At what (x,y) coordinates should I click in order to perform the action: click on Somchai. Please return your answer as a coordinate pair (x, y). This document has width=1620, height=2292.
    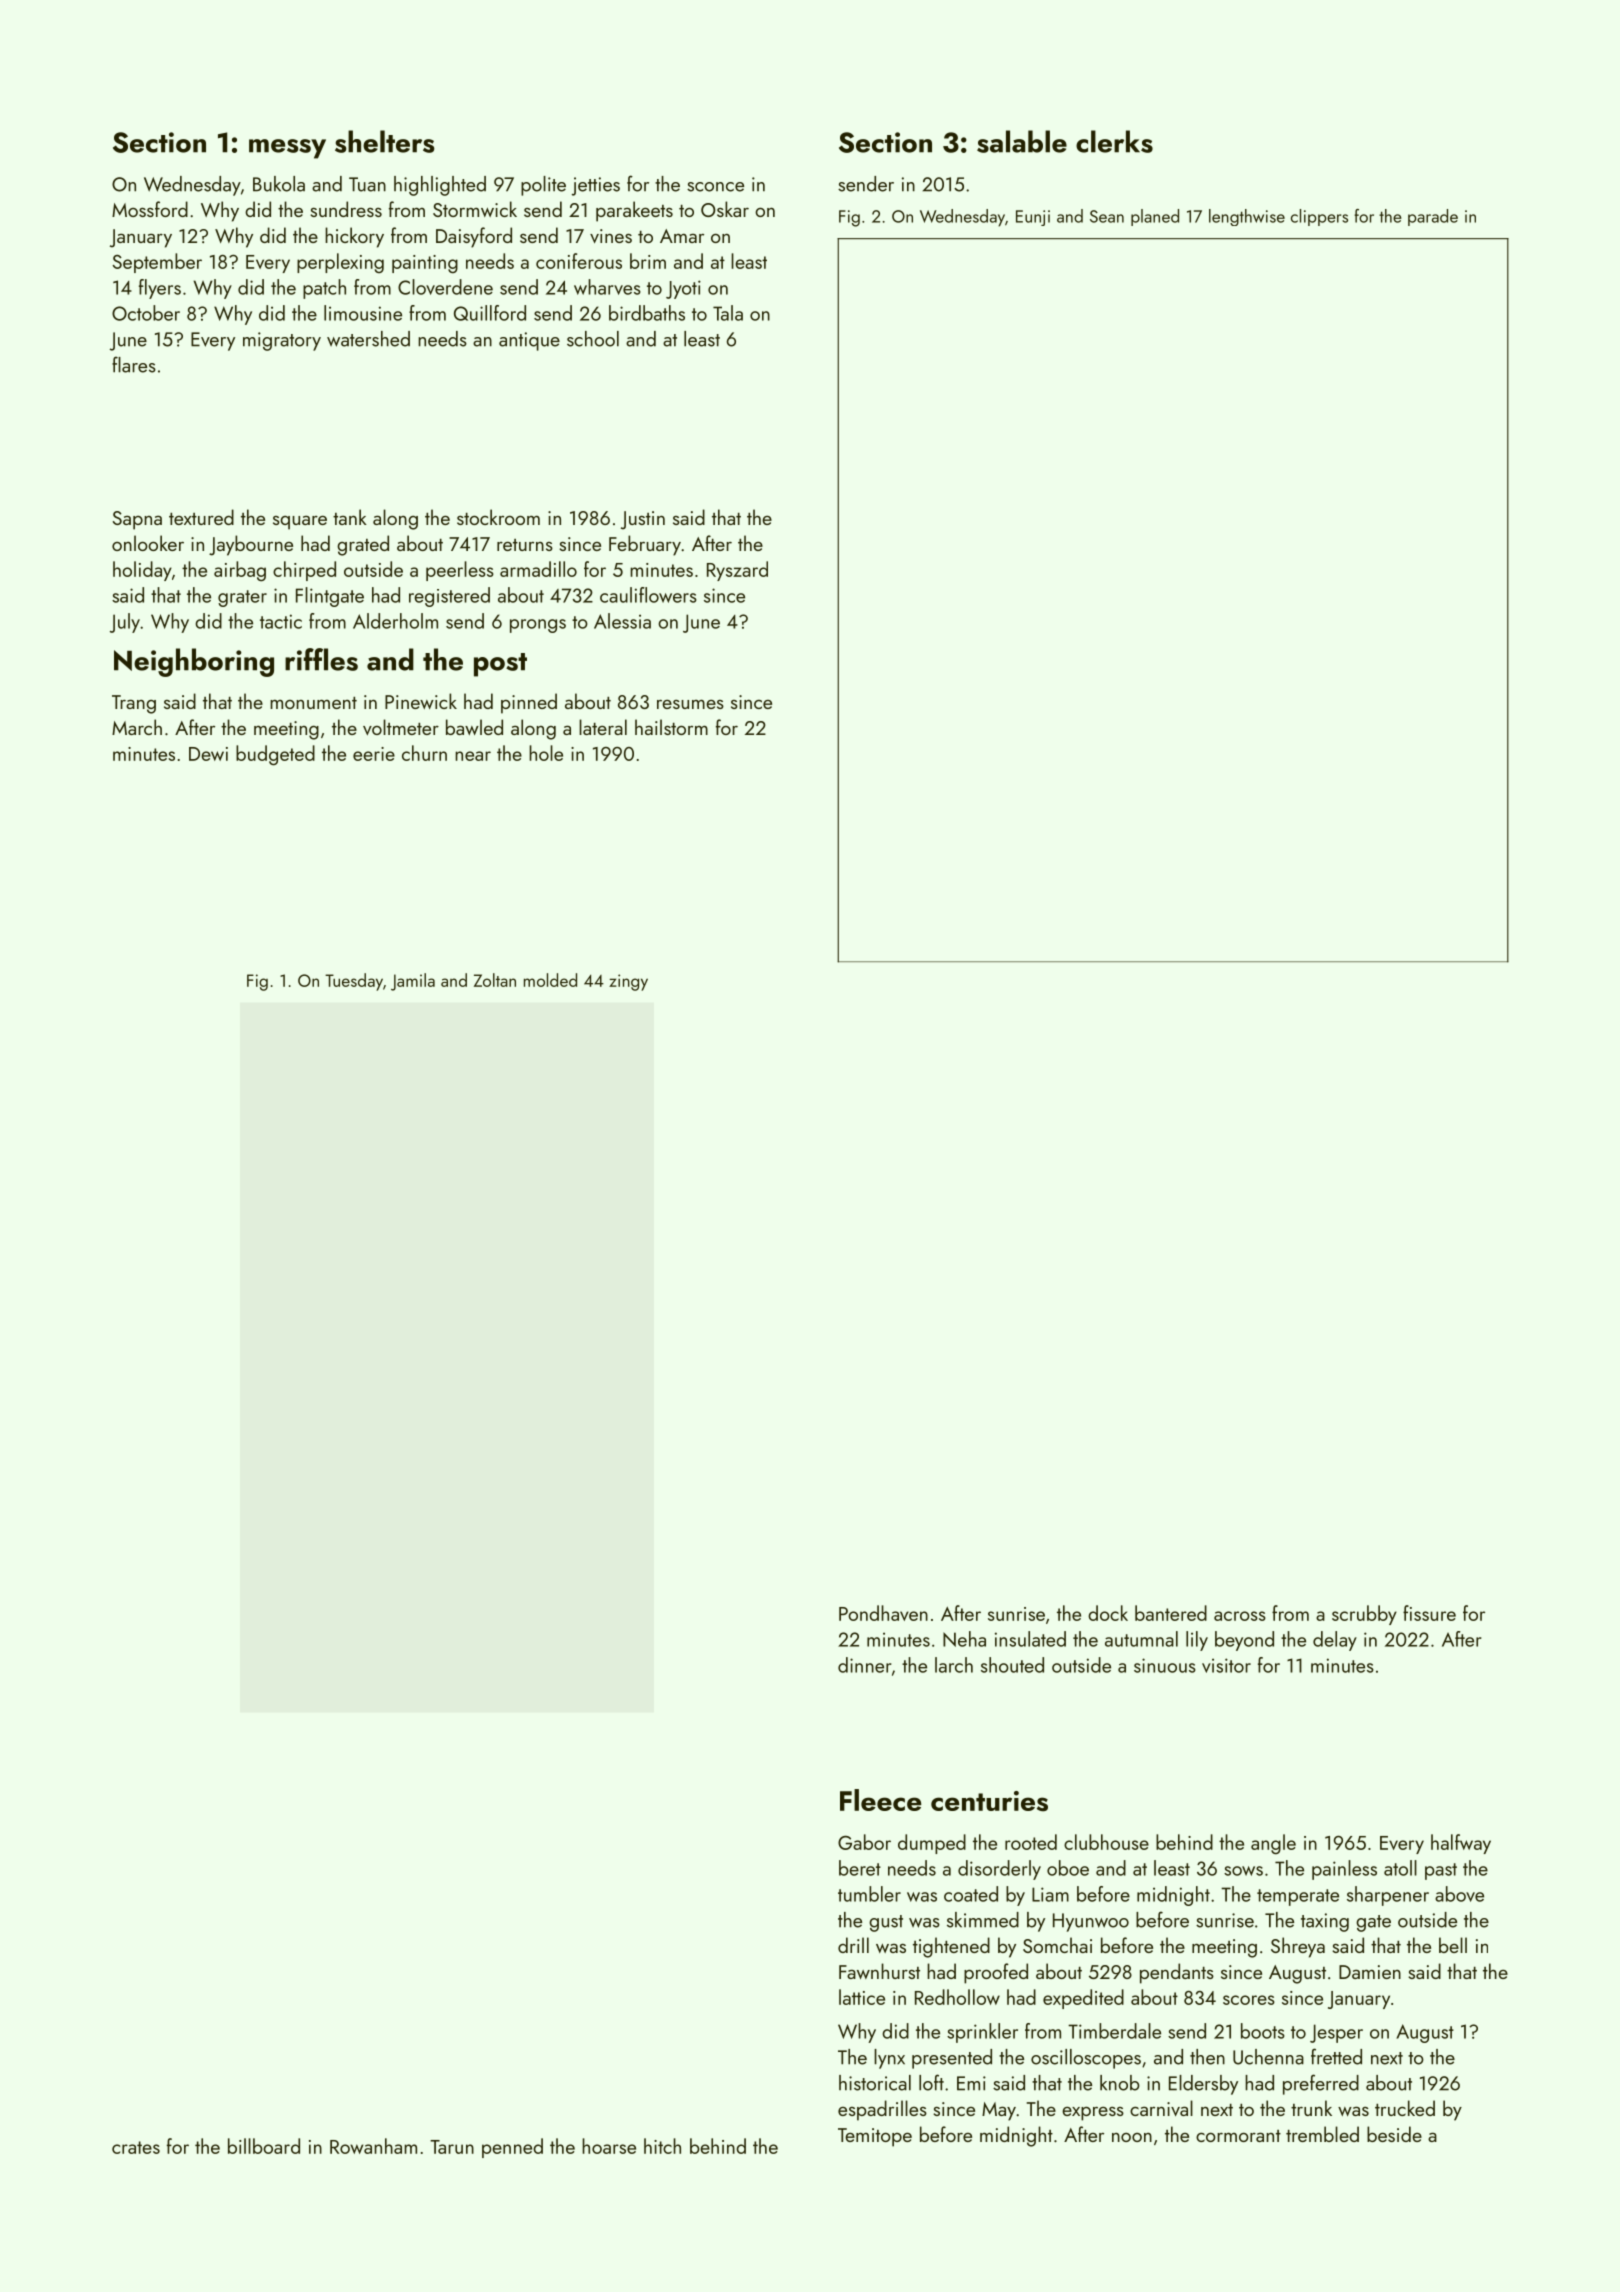
    Looking at the image, I should click on (1057, 1945).
